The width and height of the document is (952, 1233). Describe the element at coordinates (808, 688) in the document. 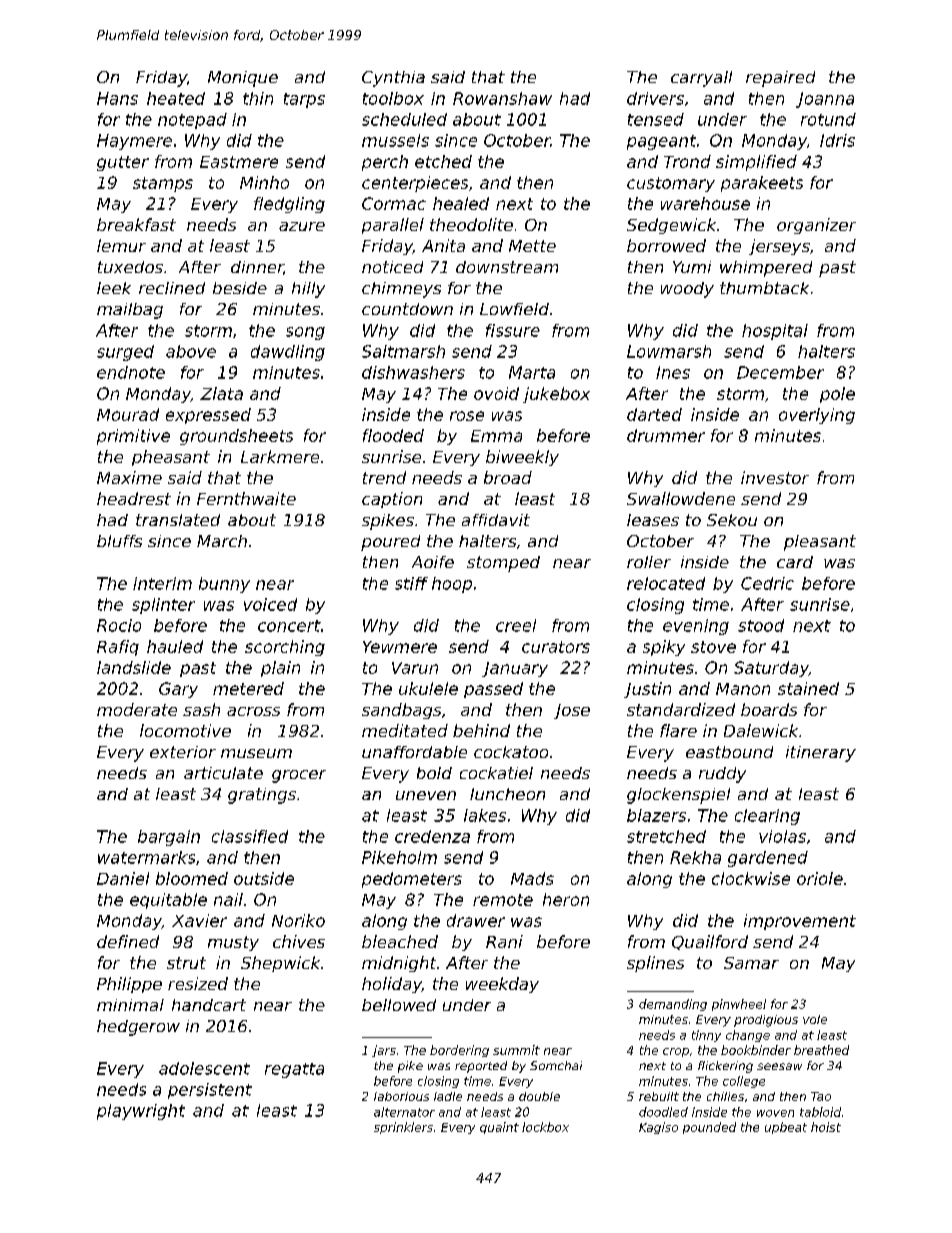

I see `stained` at that location.
